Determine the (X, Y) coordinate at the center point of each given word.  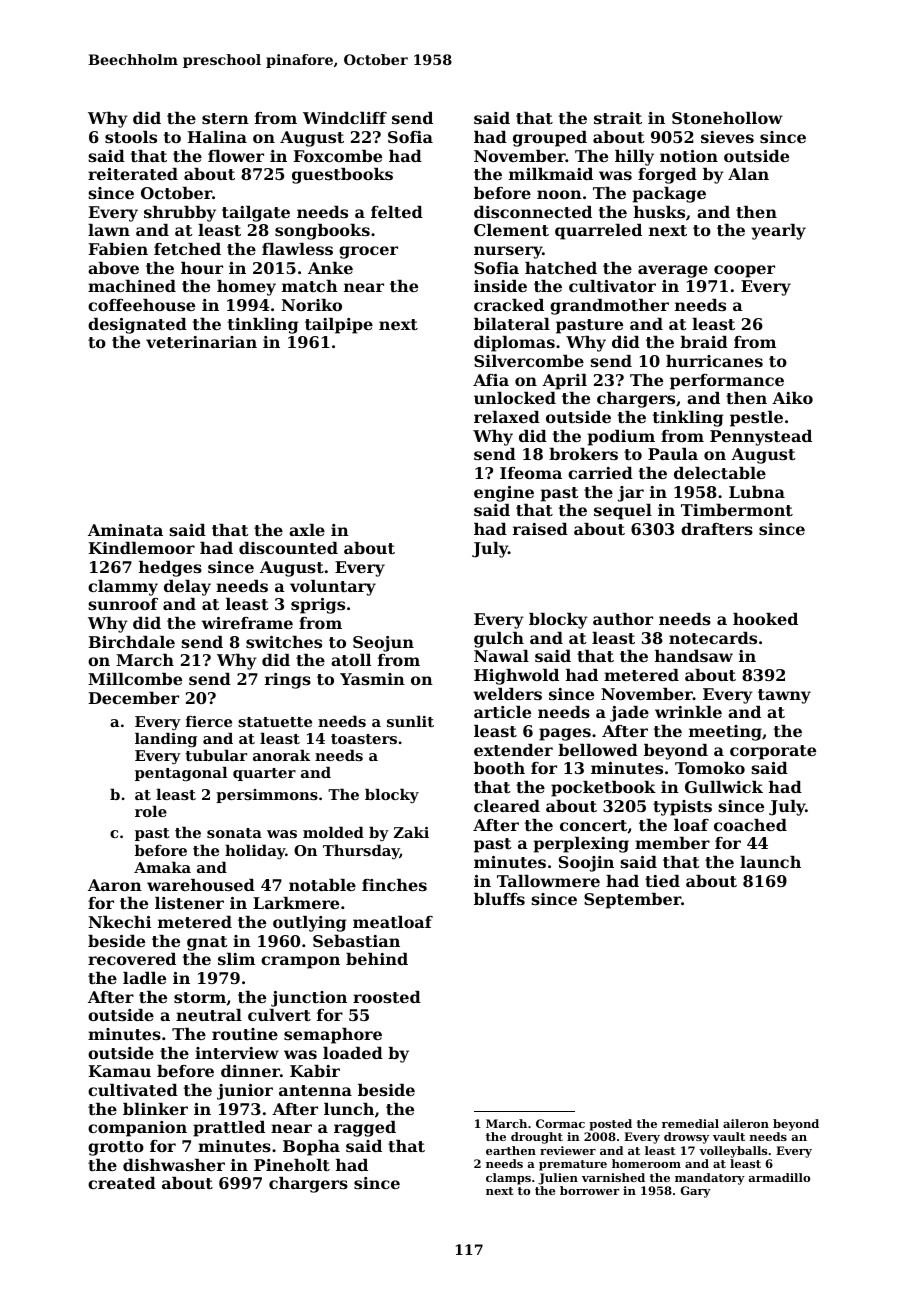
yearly (778, 232)
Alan (748, 174)
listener (189, 903)
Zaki (411, 832)
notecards (713, 638)
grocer (368, 252)
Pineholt (292, 1165)
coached (750, 825)
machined (132, 286)
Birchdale (132, 642)
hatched (561, 268)
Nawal (501, 656)
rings (288, 681)
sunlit (410, 721)
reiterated (133, 174)
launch (770, 862)
